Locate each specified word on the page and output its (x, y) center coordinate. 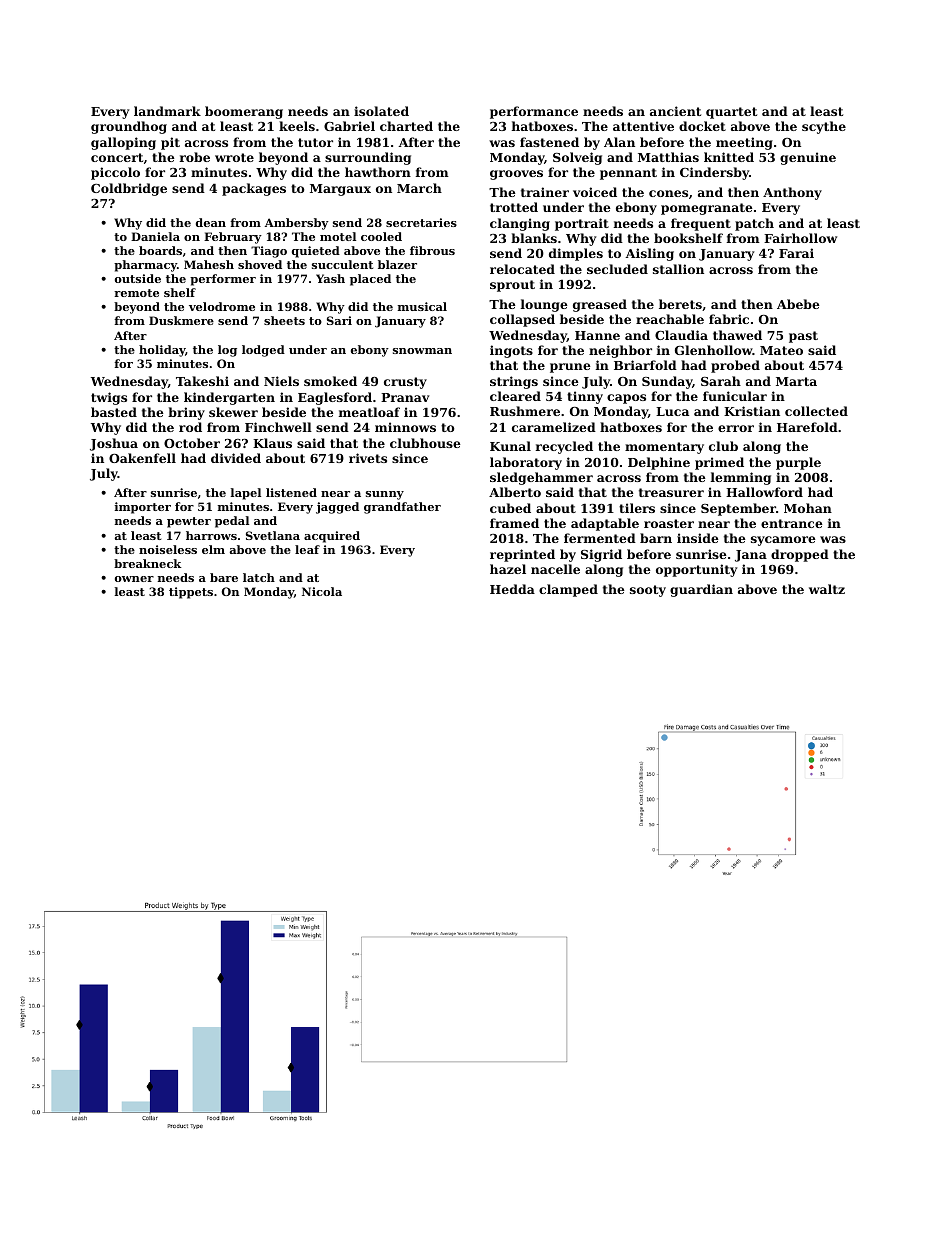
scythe (824, 127)
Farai (796, 253)
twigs (109, 398)
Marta (796, 381)
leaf (307, 549)
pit (170, 143)
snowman (422, 351)
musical (422, 306)
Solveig (577, 158)
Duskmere (181, 320)
